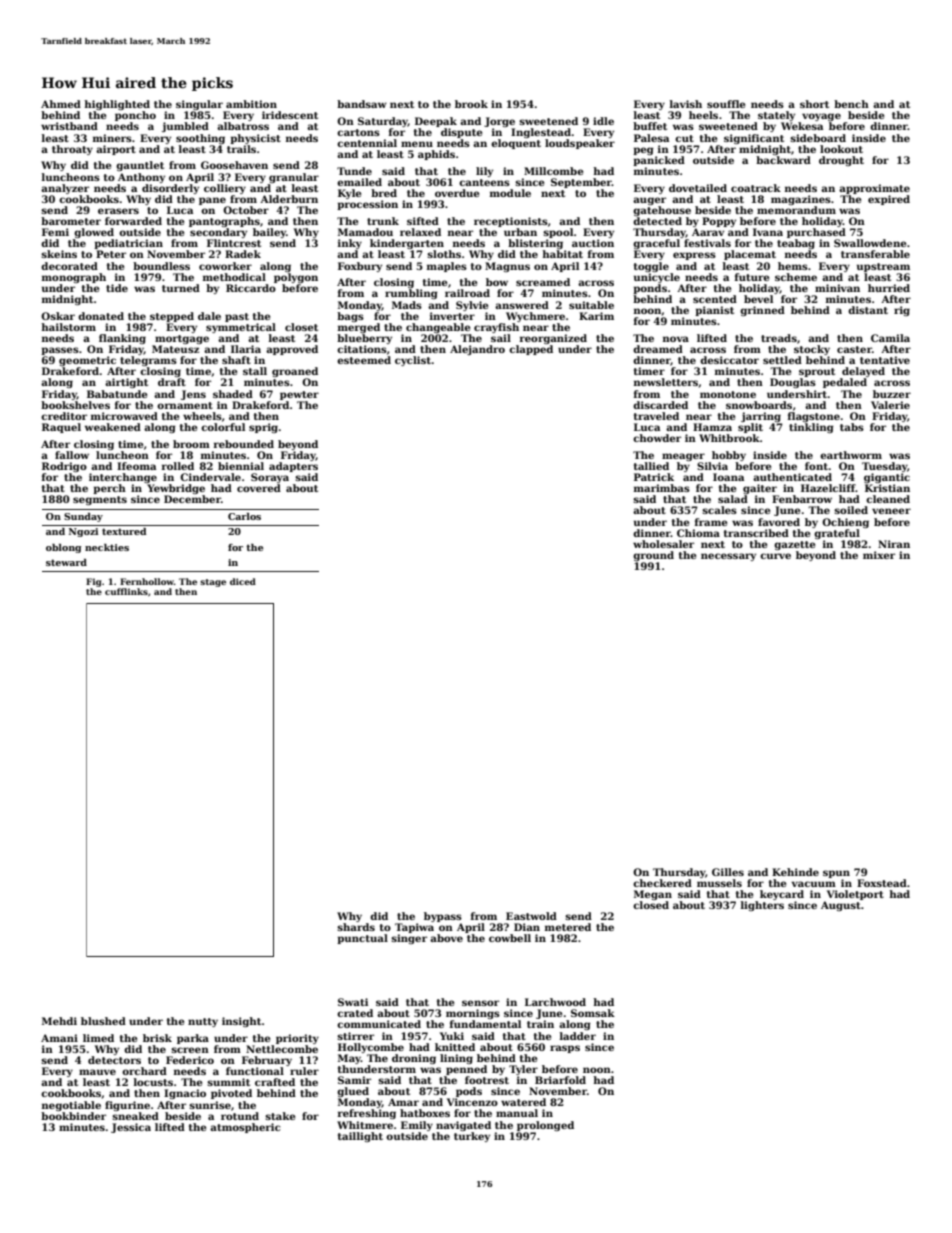 Image resolution: width=952 pixels, height=1233 pixels. I want to click on shards, so click(356, 927).
